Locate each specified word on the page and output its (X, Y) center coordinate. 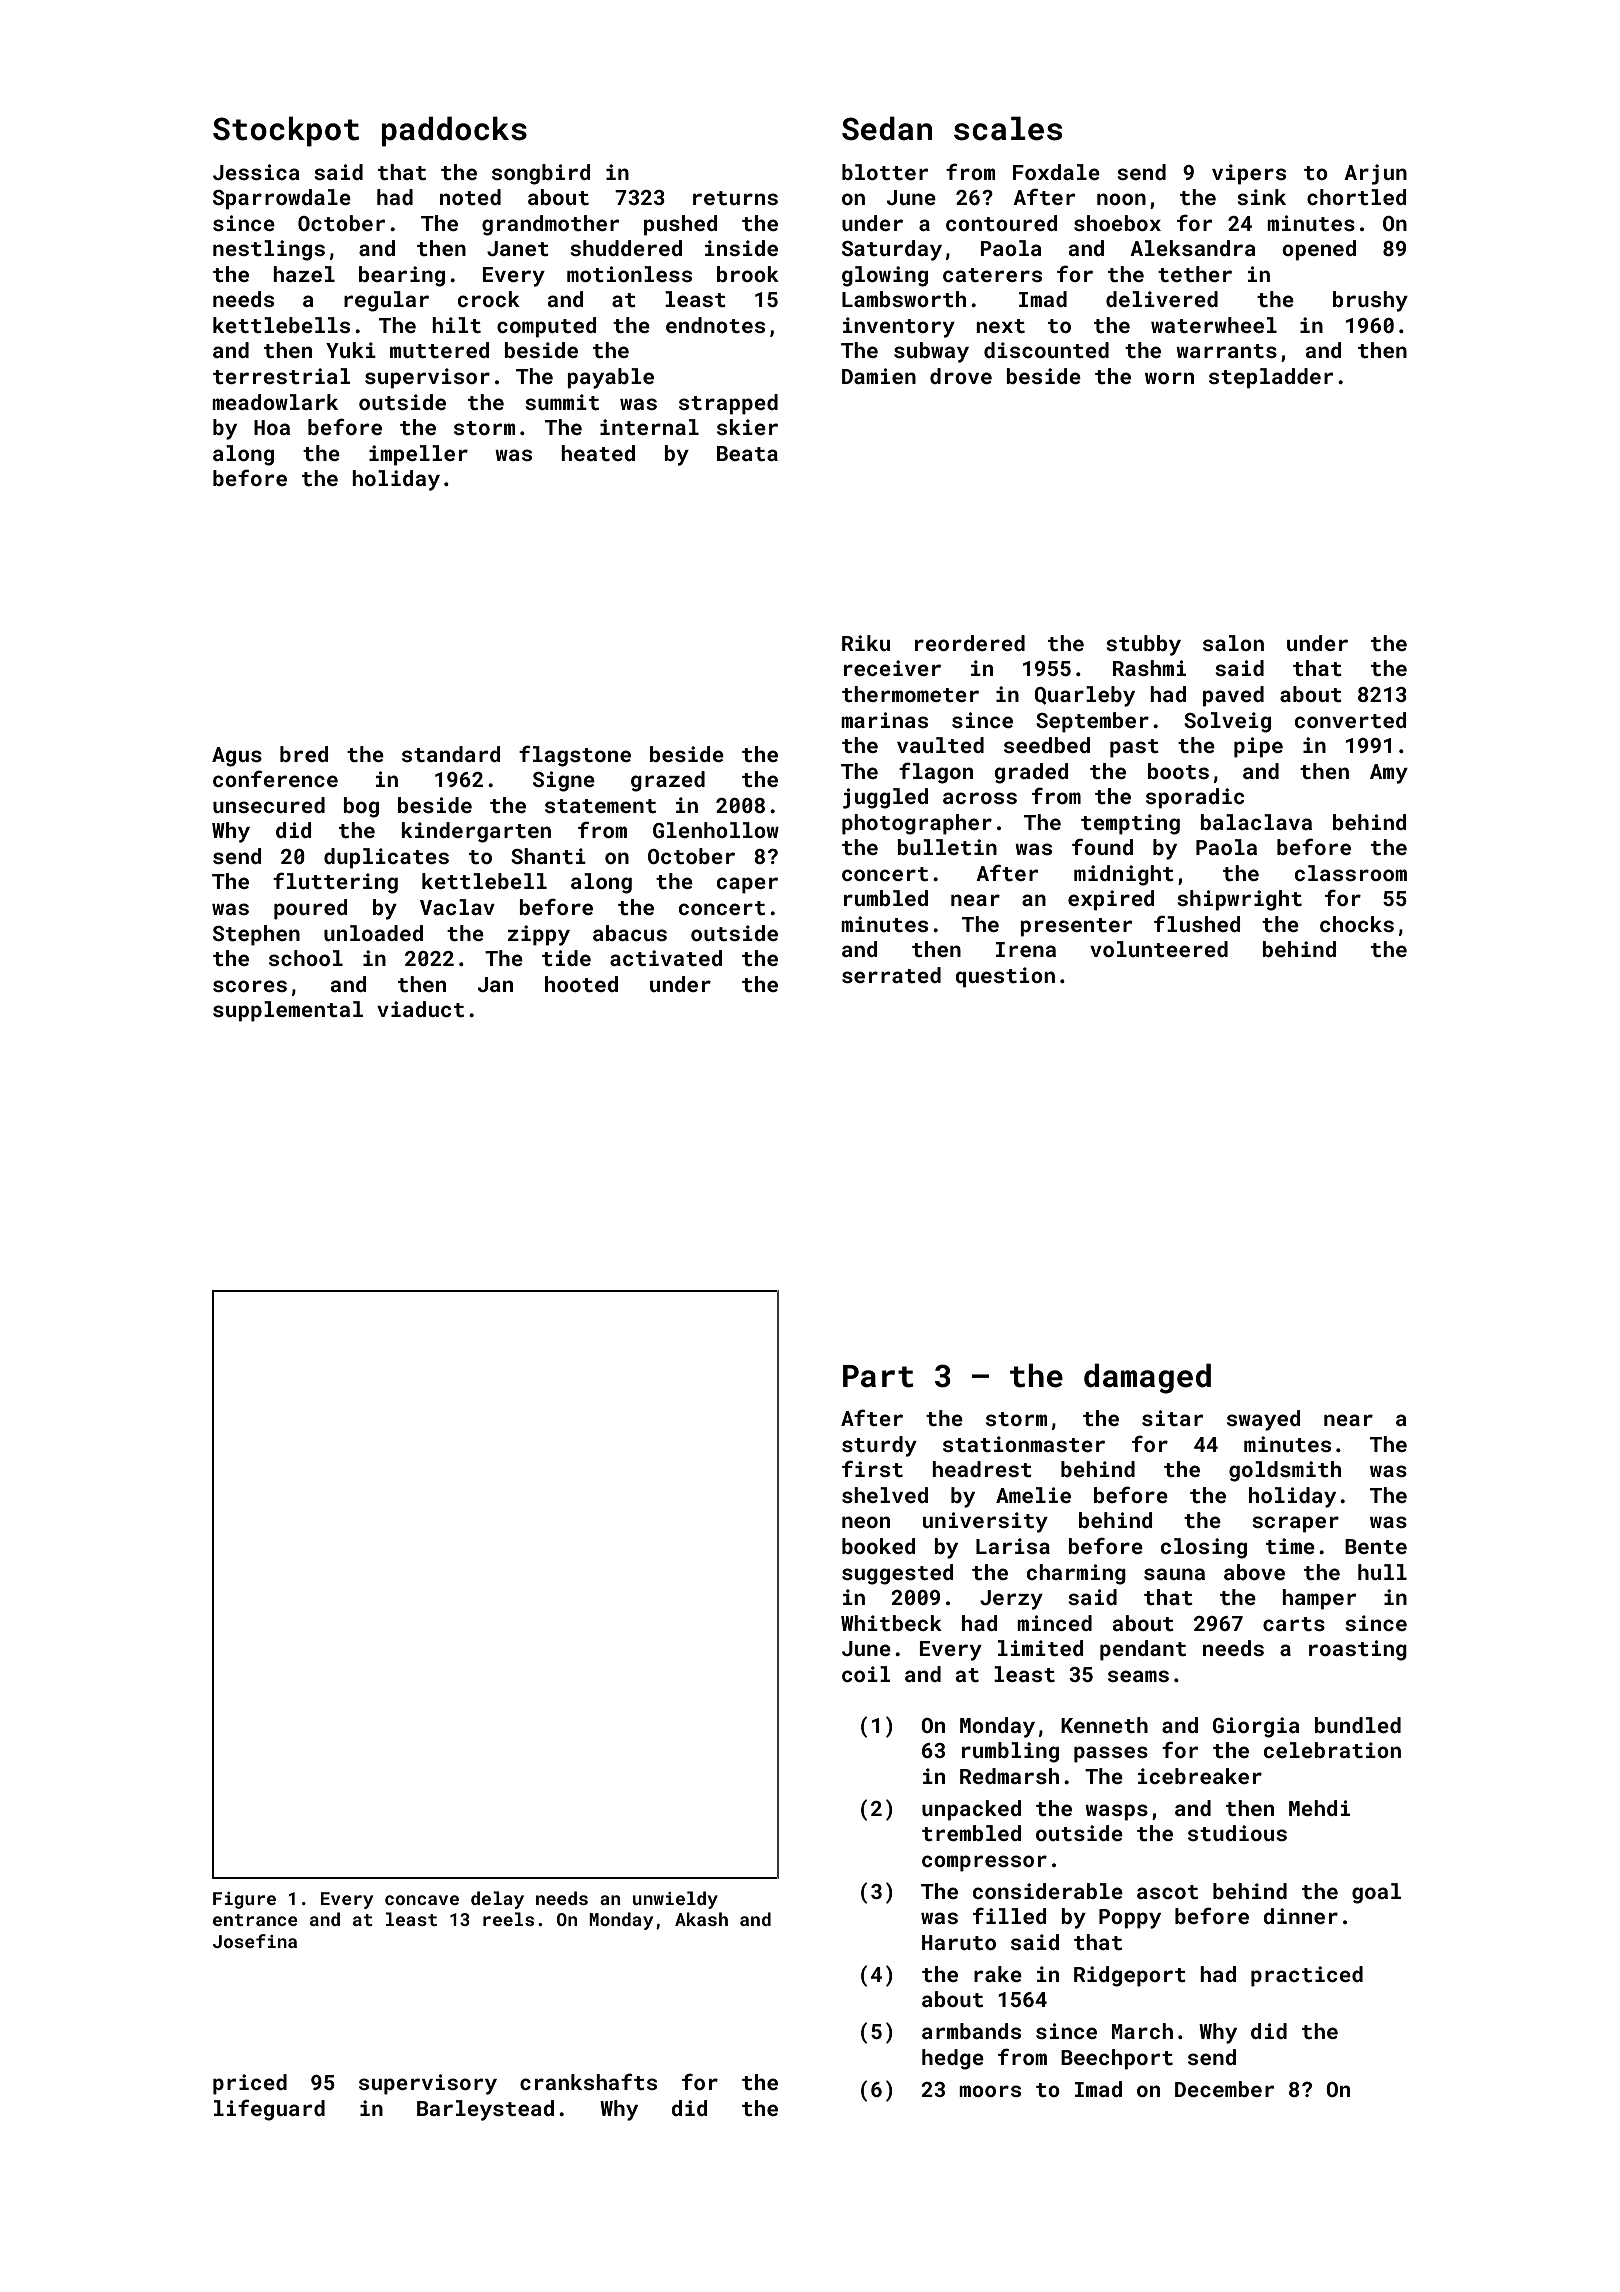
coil (866, 1674)
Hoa (272, 427)
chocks (1357, 924)
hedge (953, 2059)
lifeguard (269, 2110)
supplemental (288, 1011)
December (1224, 2089)
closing (1204, 1548)
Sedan (887, 128)
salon (1233, 643)
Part (878, 1376)
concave (422, 1900)
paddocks (454, 131)
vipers (1249, 174)
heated (598, 453)
